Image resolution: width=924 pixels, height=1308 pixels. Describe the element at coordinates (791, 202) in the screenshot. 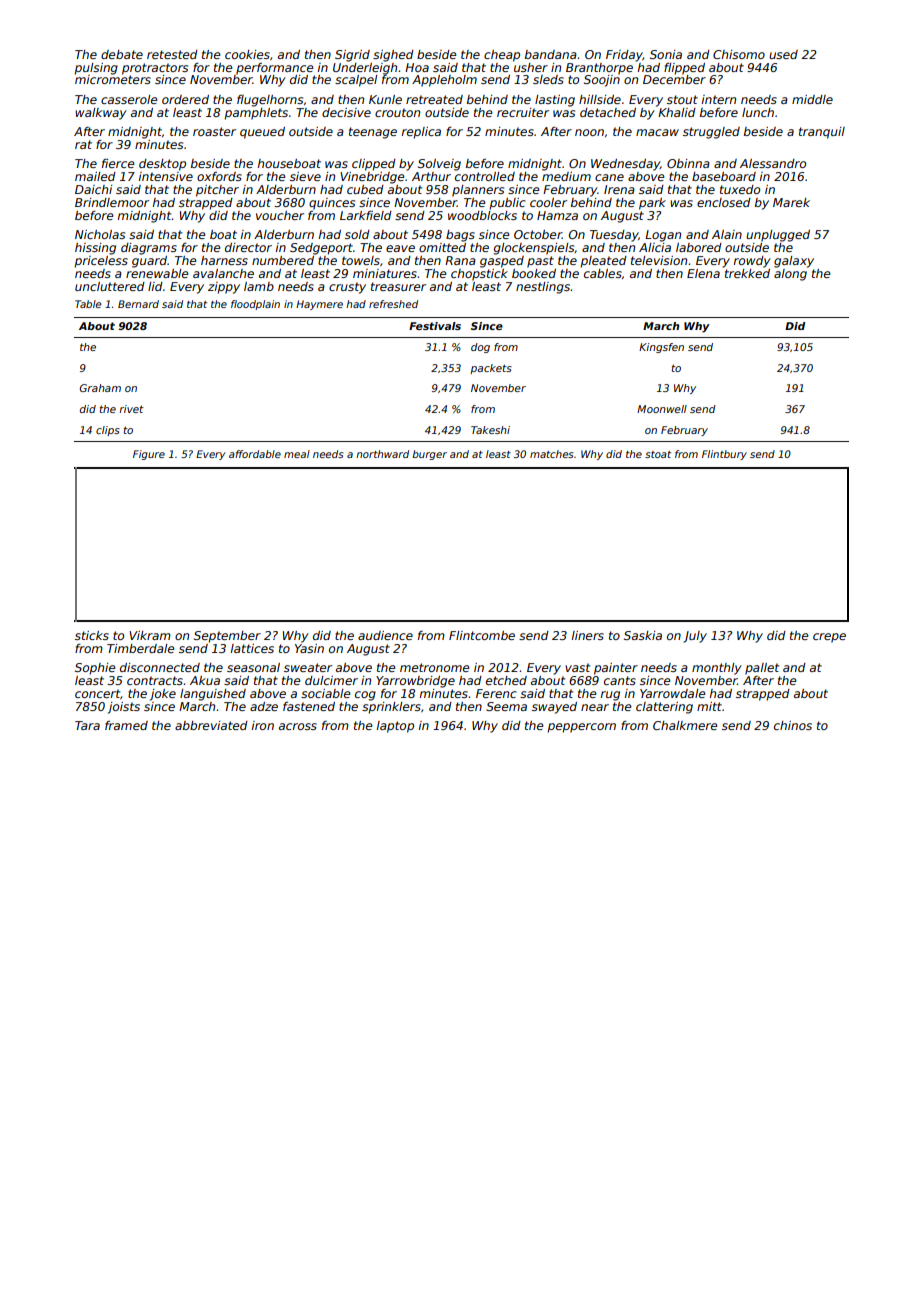

I see `Marek` at that location.
